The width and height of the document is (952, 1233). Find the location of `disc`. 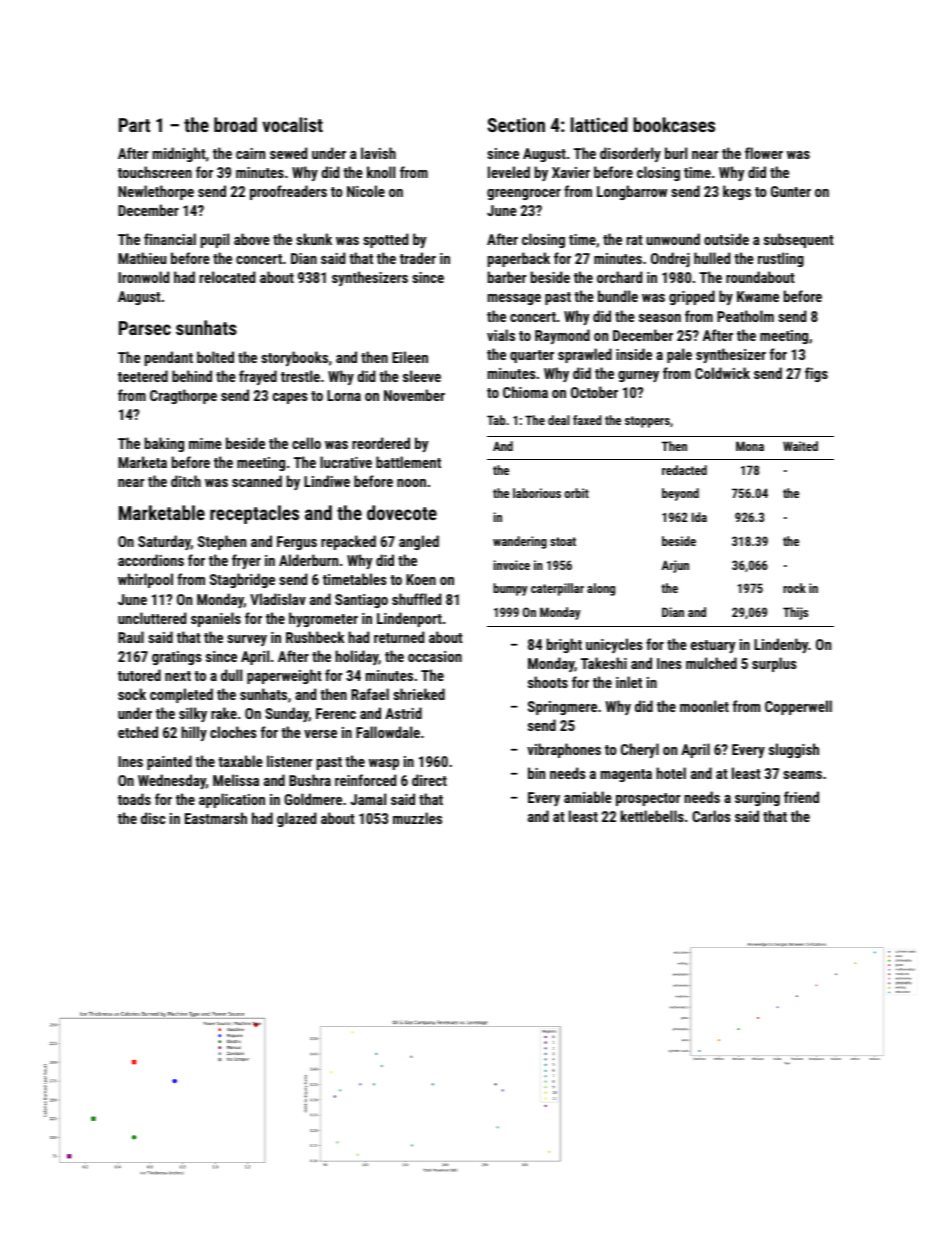

disc is located at coordinates (153, 818).
